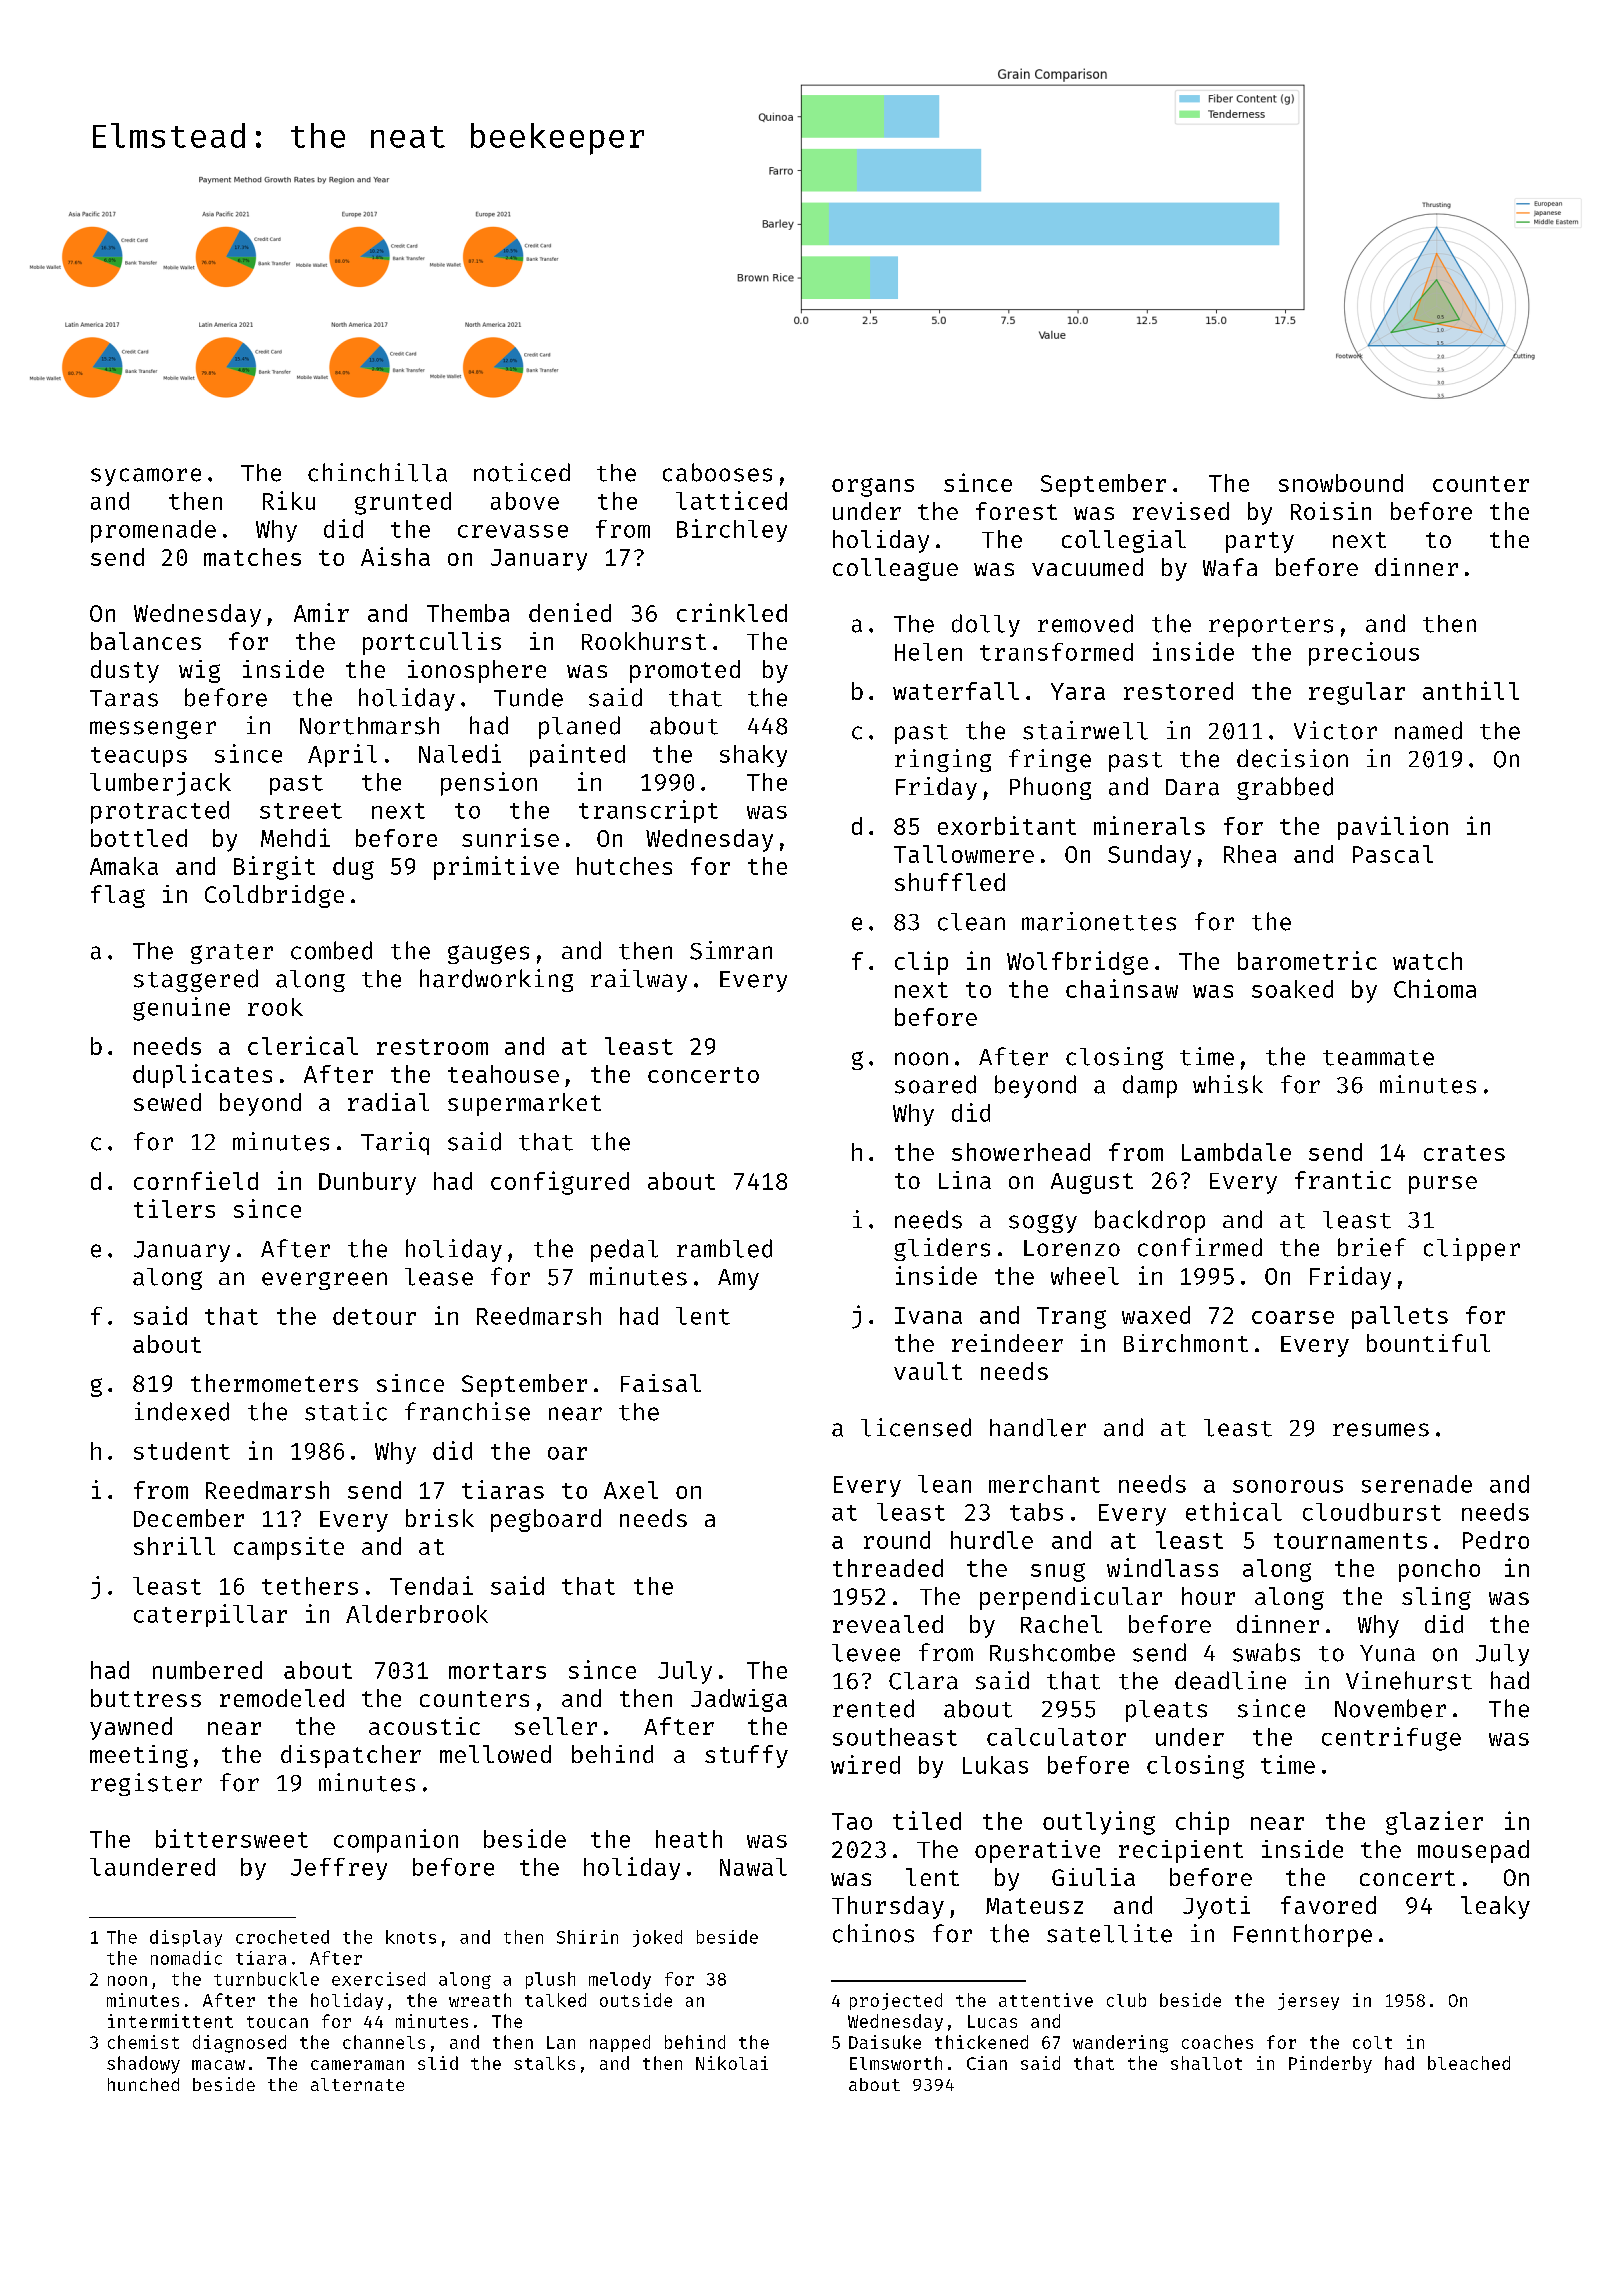 The image size is (1620, 2292). What do you see at coordinates (873, 487) in the screenshot?
I see `organs` at bounding box center [873, 487].
